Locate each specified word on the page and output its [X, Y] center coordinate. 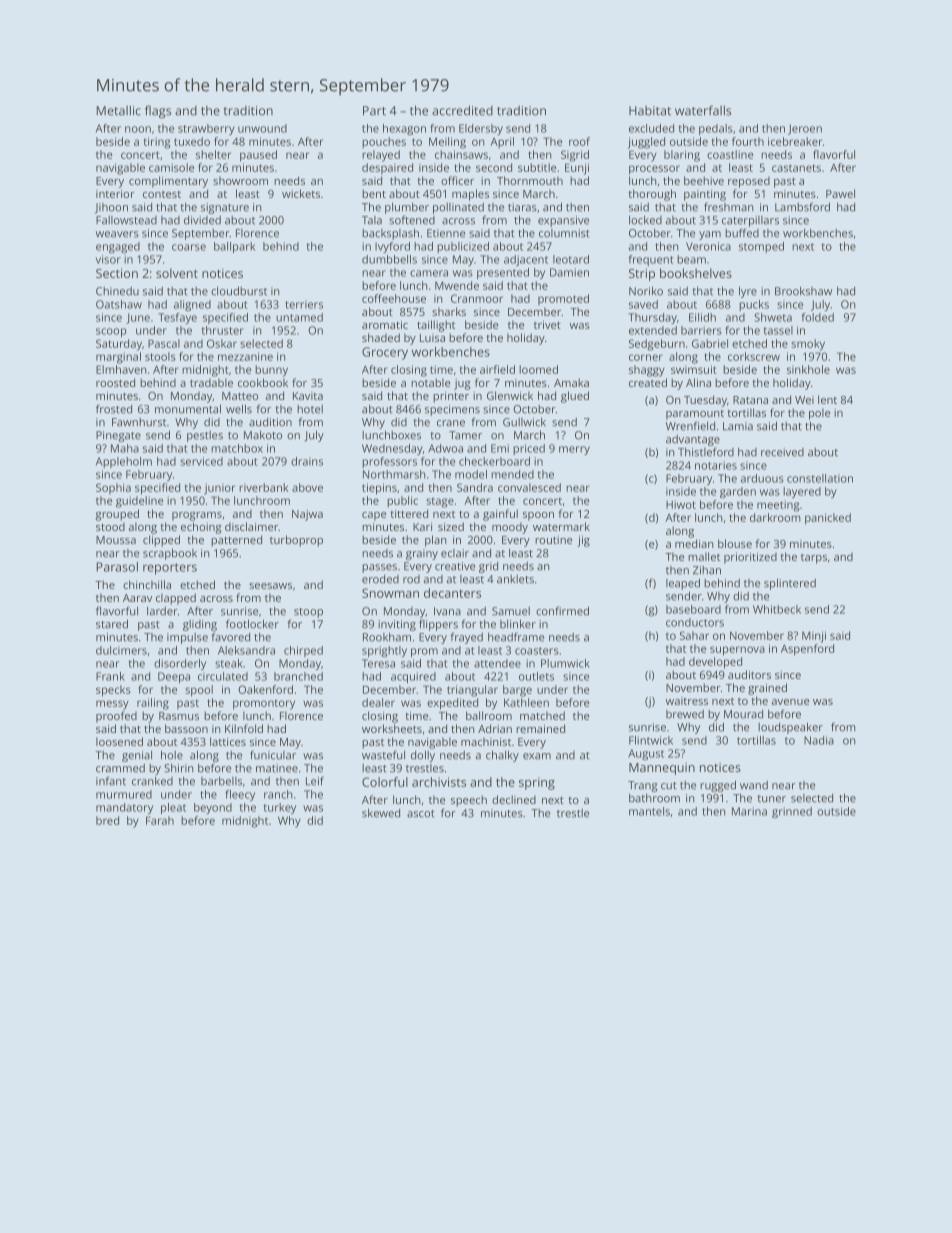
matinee [277, 768]
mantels [649, 811]
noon [138, 129]
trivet [547, 325]
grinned [792, 812]
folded [818, 317]
